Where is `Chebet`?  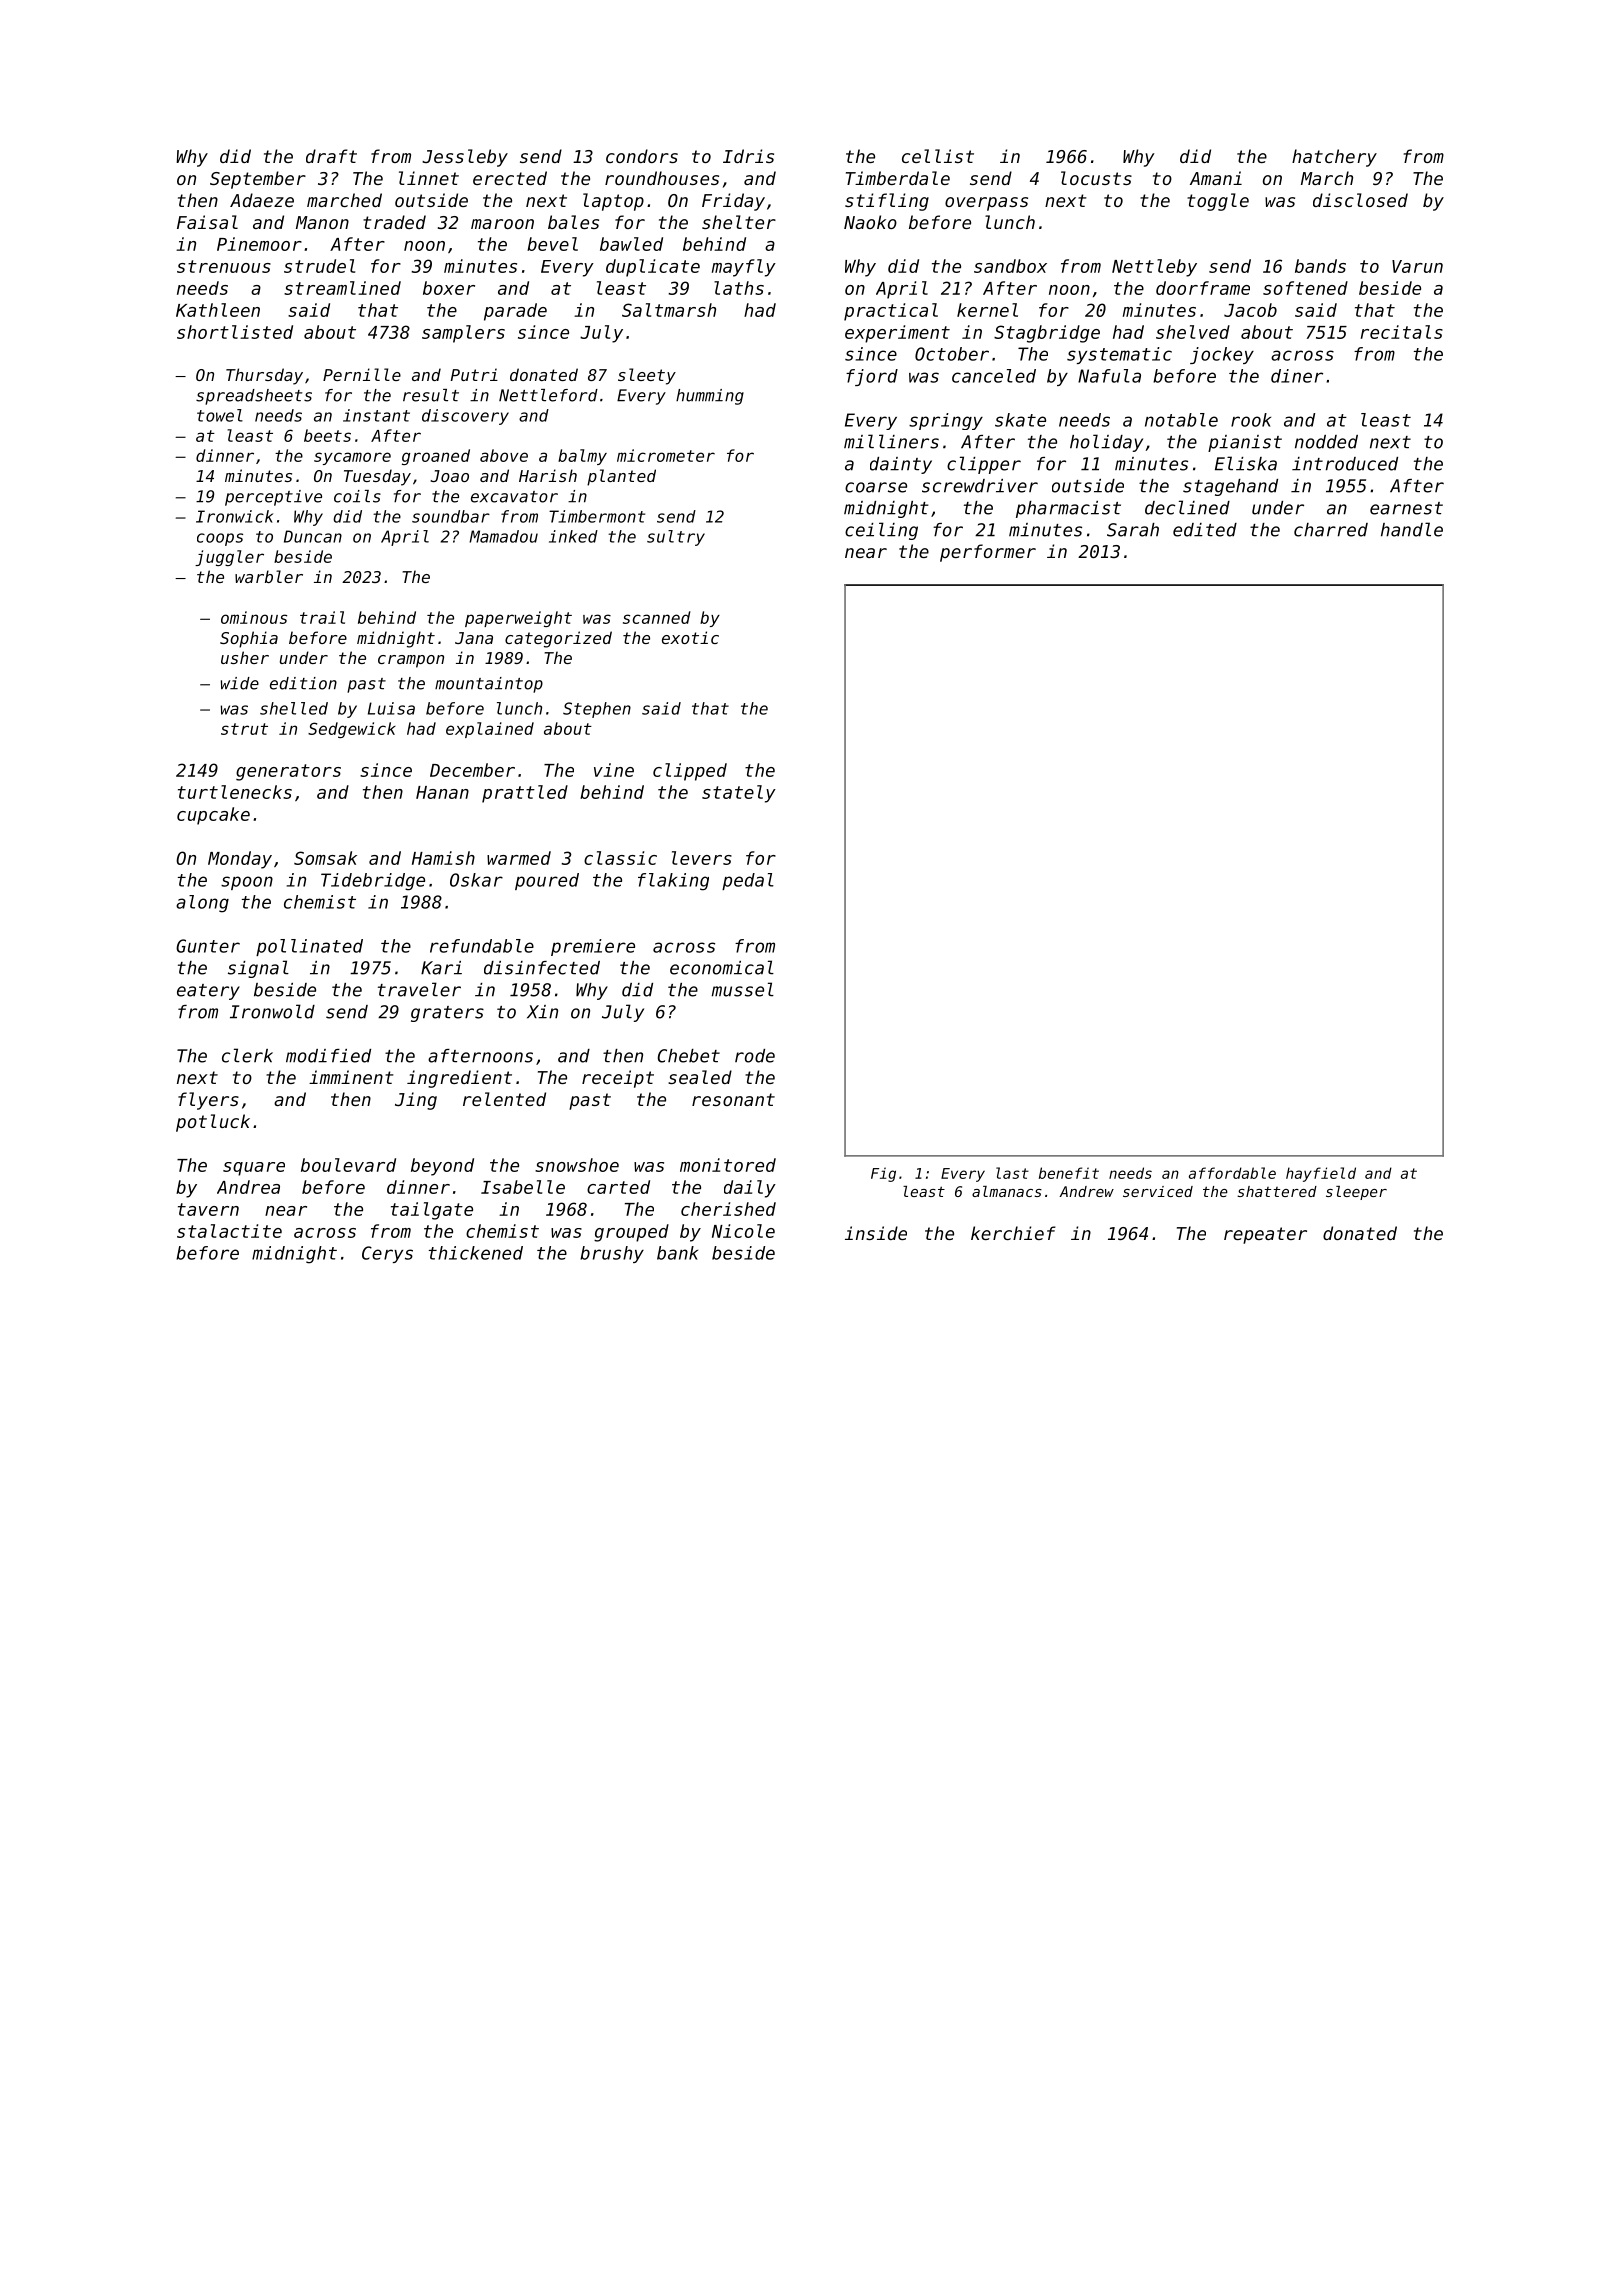
Chebet is located at coordinates (689, 1056).
